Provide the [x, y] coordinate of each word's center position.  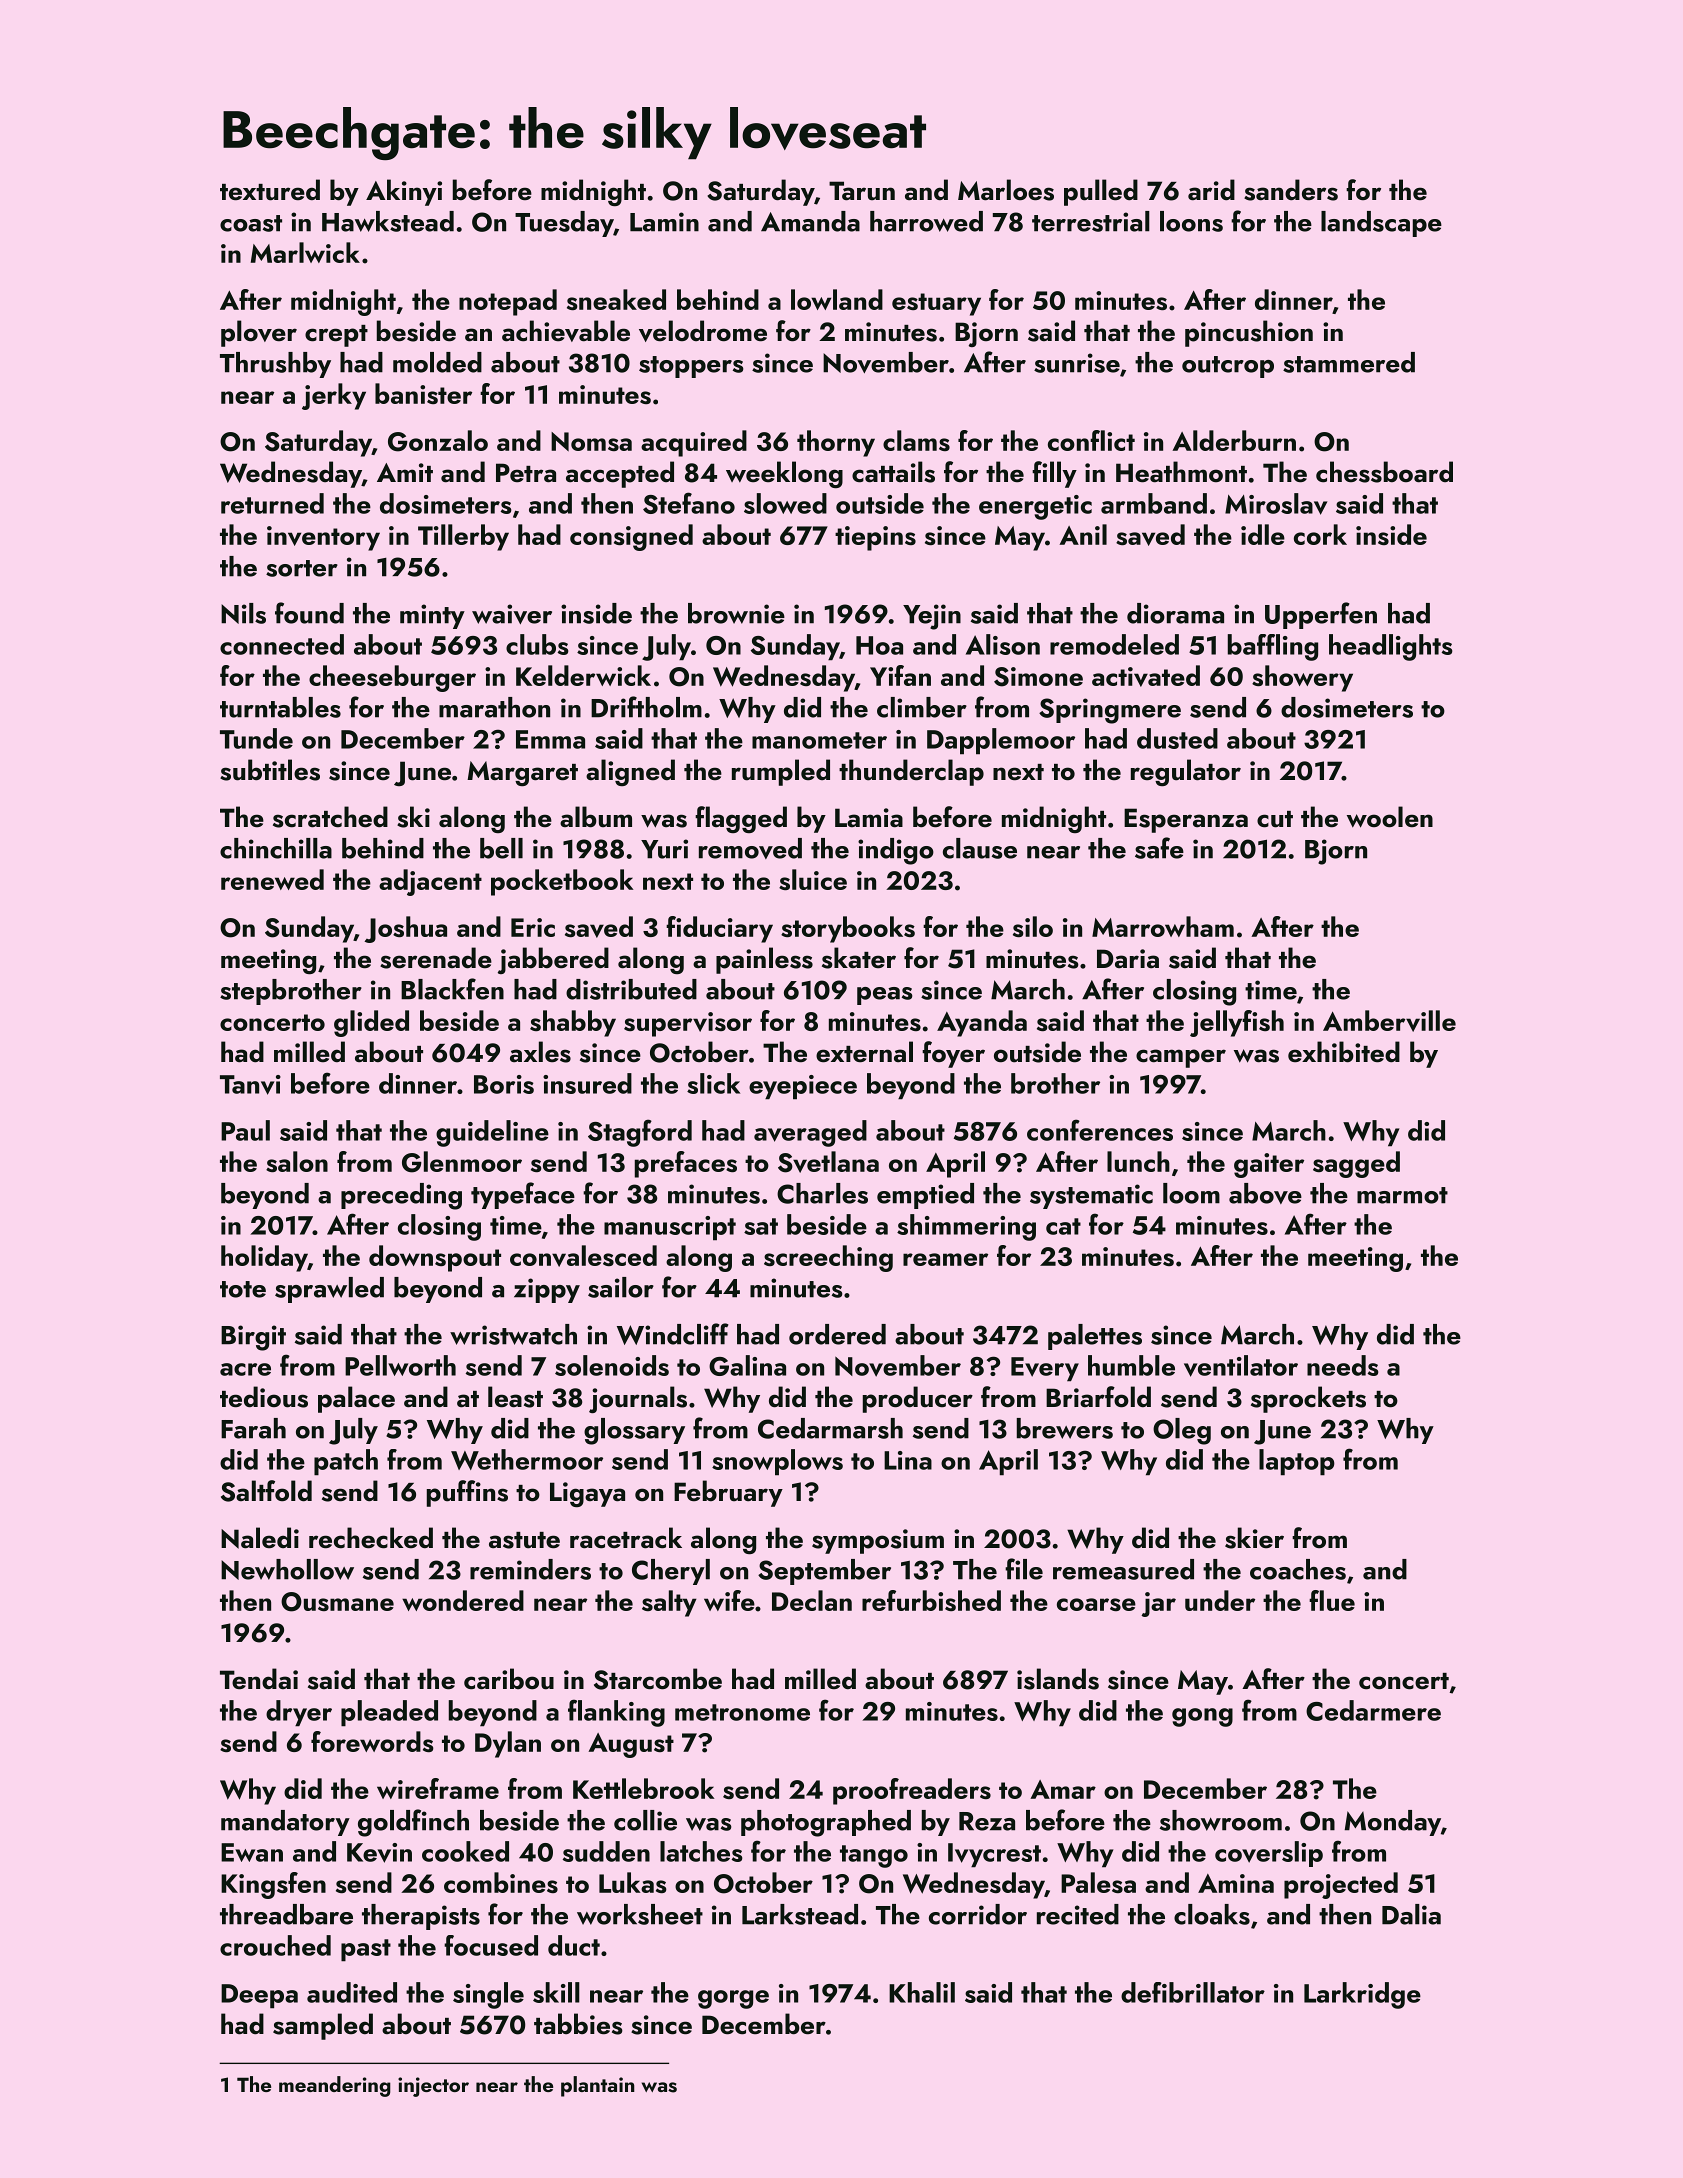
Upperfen [1321, 615]
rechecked [371, 1538]
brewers [1065, 1428]
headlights [1391, 647]
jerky [334, 396]
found [309, 613]
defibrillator [1193, 1992]
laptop [1297, 1462]
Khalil [922, 1992]
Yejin [932, 617]
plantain [598, 2086]
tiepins [875, 538]
